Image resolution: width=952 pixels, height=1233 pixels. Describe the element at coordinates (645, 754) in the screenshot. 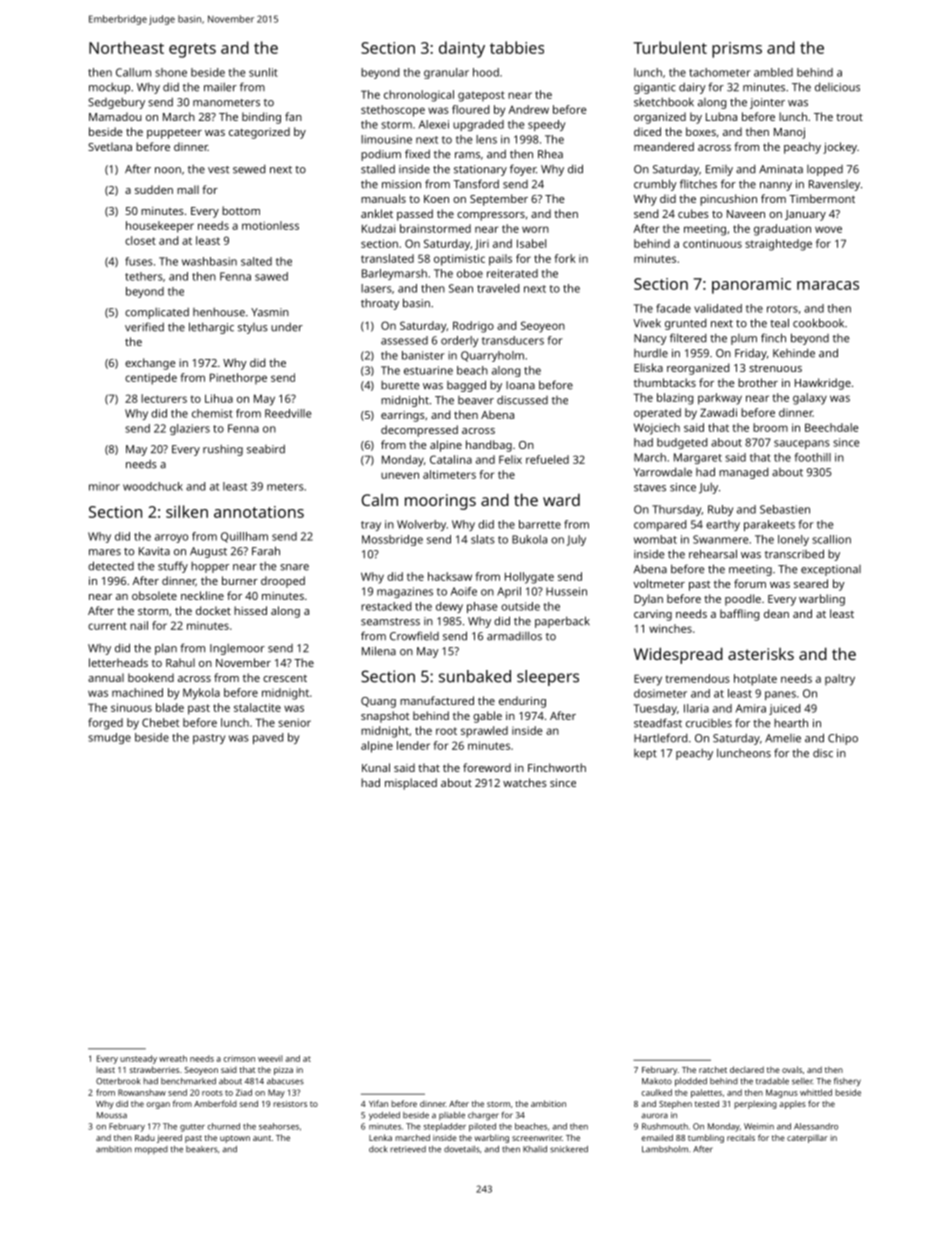

I see `kept` at that location.
